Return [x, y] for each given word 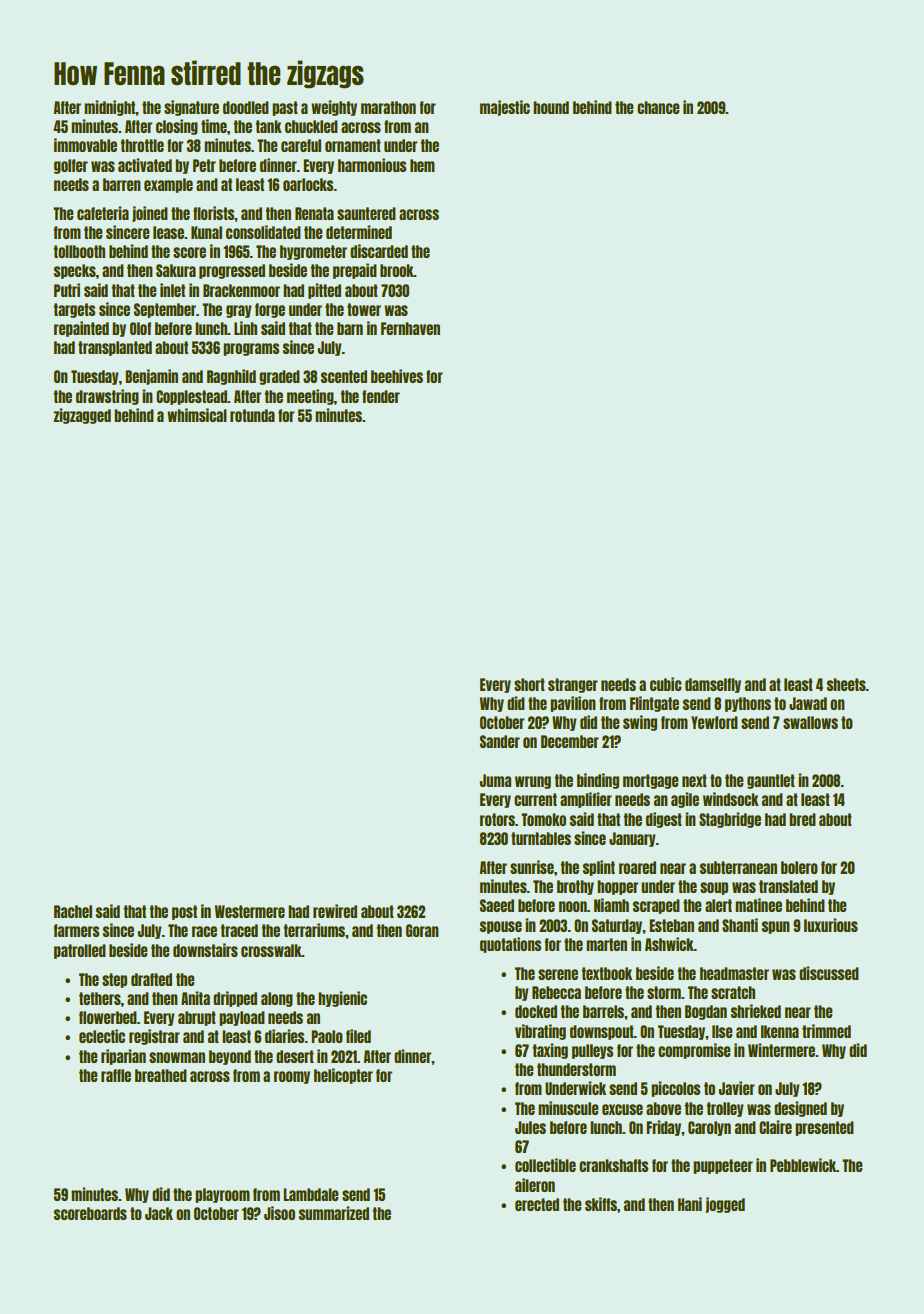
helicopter [343, 1076]
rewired [335, 911]
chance [658, 107]
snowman [177, 1057]
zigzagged [82, 416]
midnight [110, 108]
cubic [666, 684]
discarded [379, 251]
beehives [397, 376]
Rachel [73, 911]
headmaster [734, 973]
